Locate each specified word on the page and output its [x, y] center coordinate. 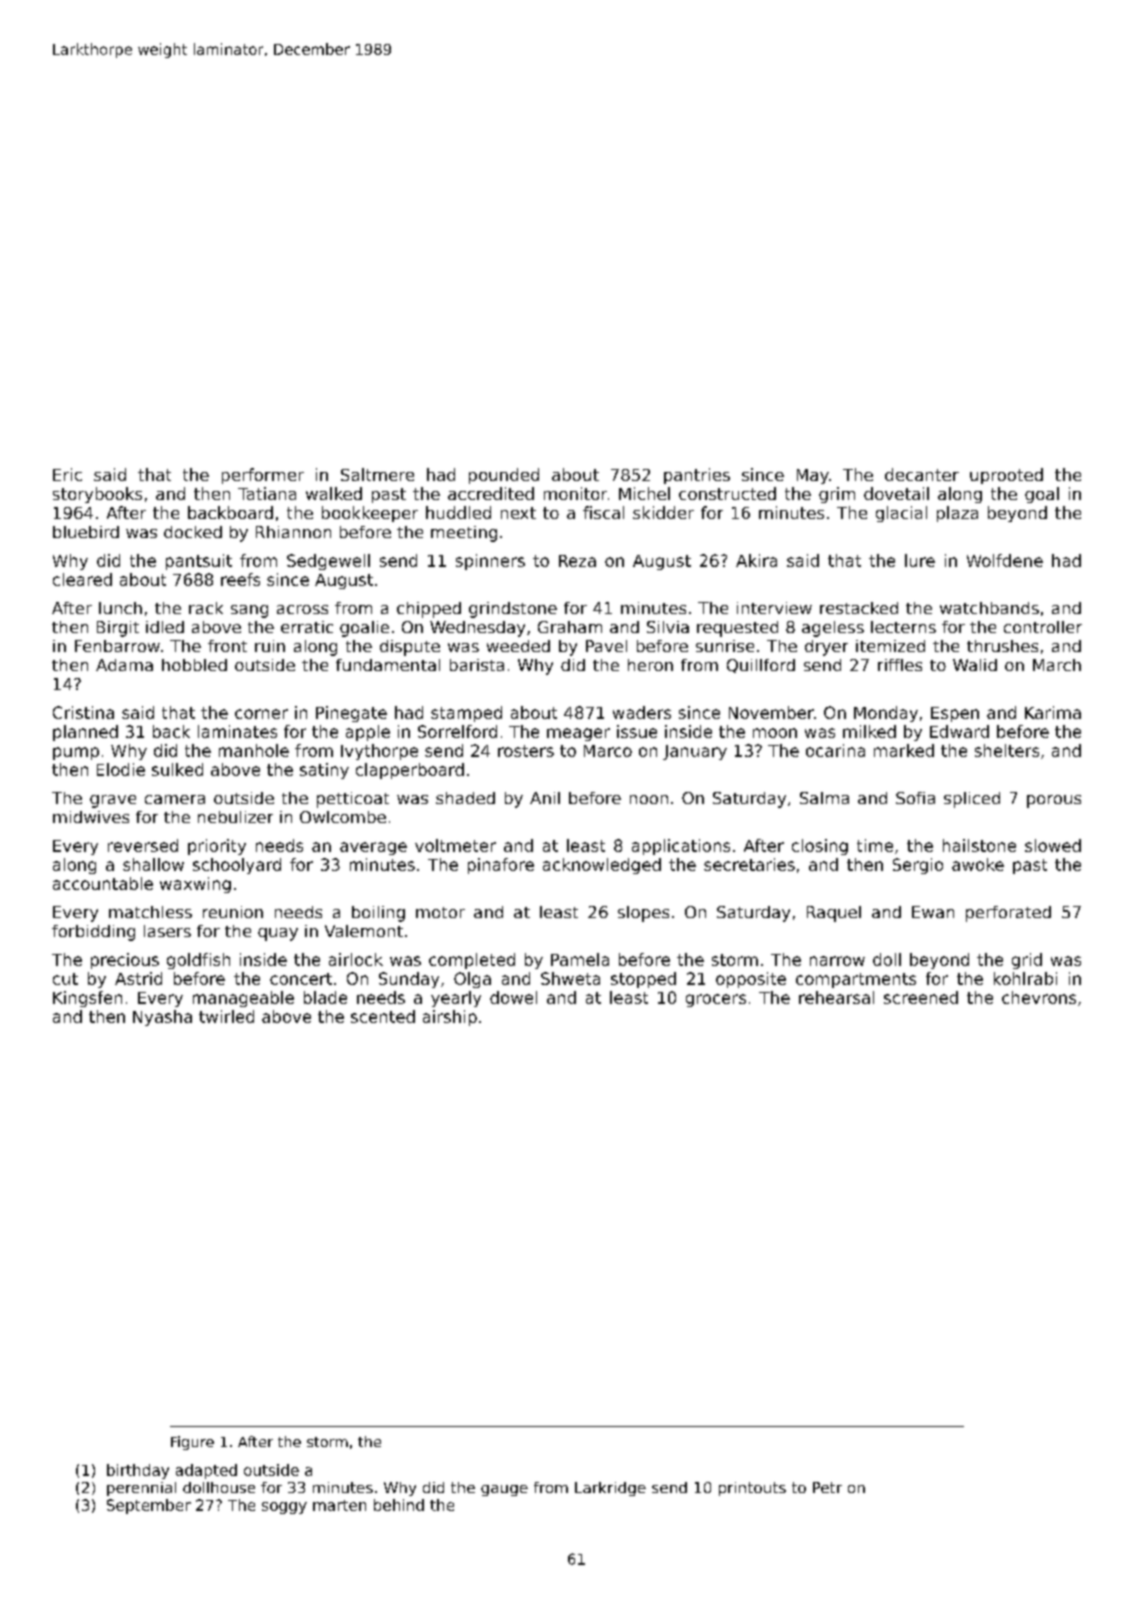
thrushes [1002, 646]
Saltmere [377, 474]
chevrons [1039, 997]
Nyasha [162, 1018]
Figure [192, 1443]
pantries [697, 476]
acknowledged [602, 866]
